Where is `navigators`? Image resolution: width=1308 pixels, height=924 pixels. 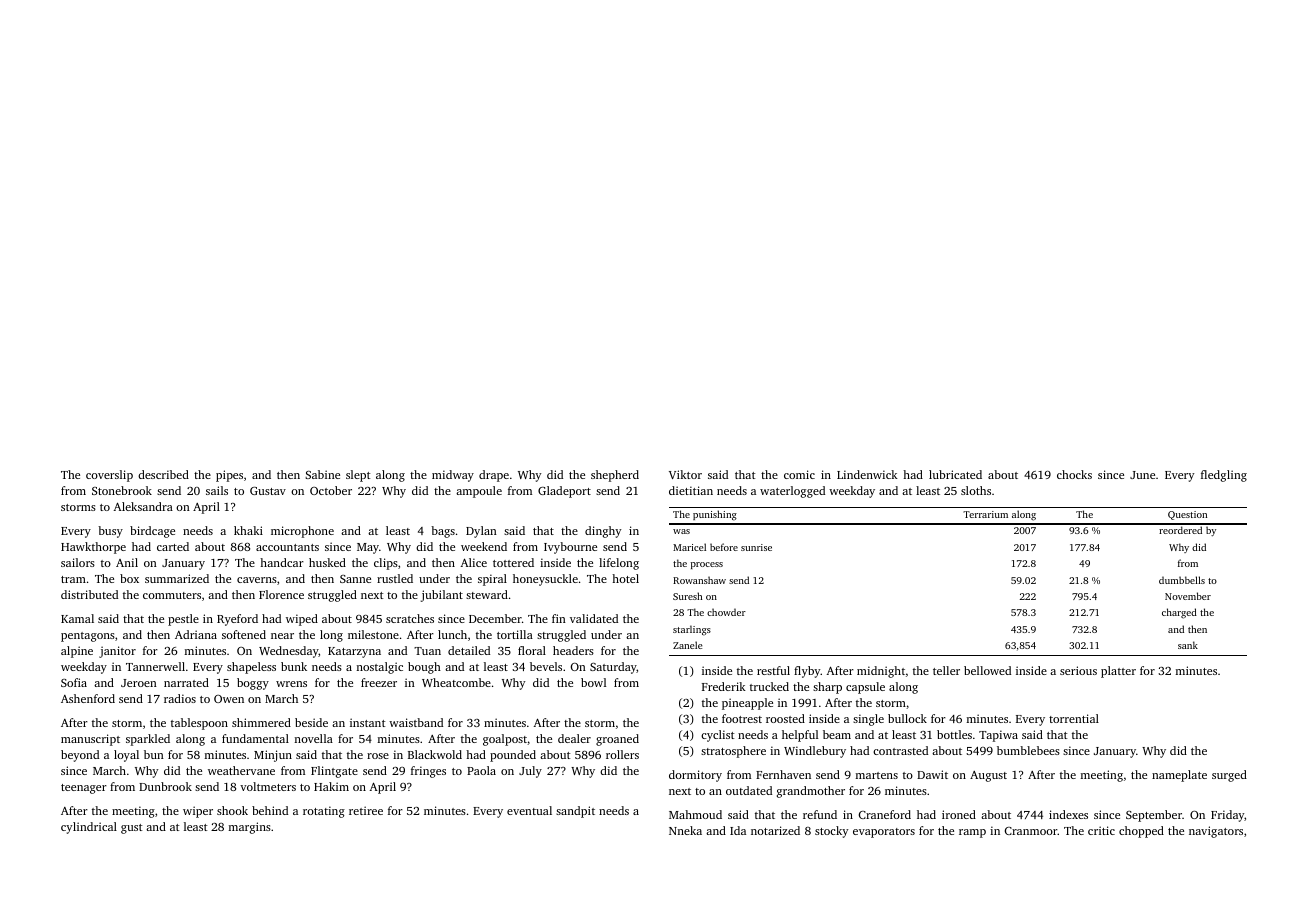
navigators is located at coordinates (1216, 832).
